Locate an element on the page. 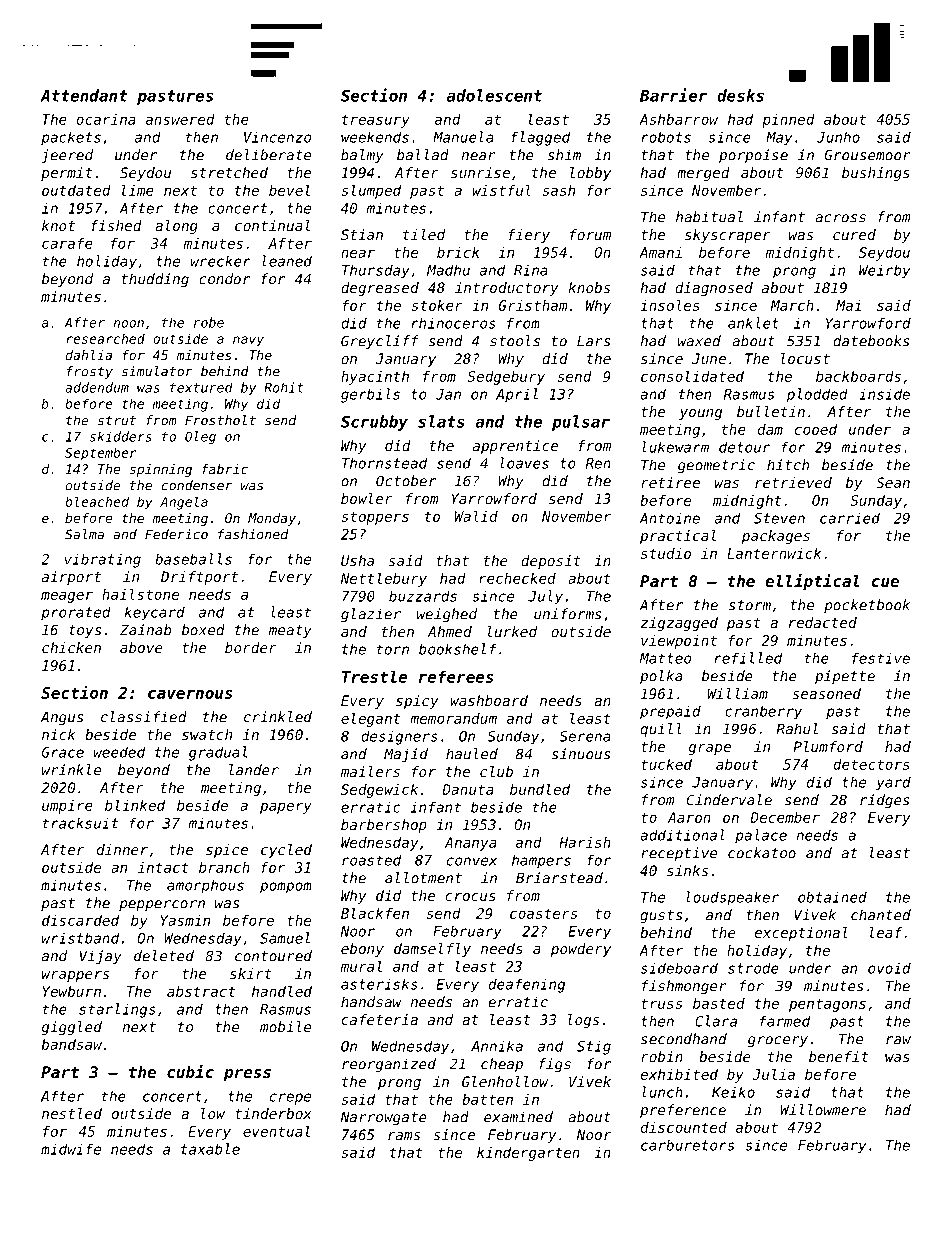  basted is located at coordinates (719, 1003).
